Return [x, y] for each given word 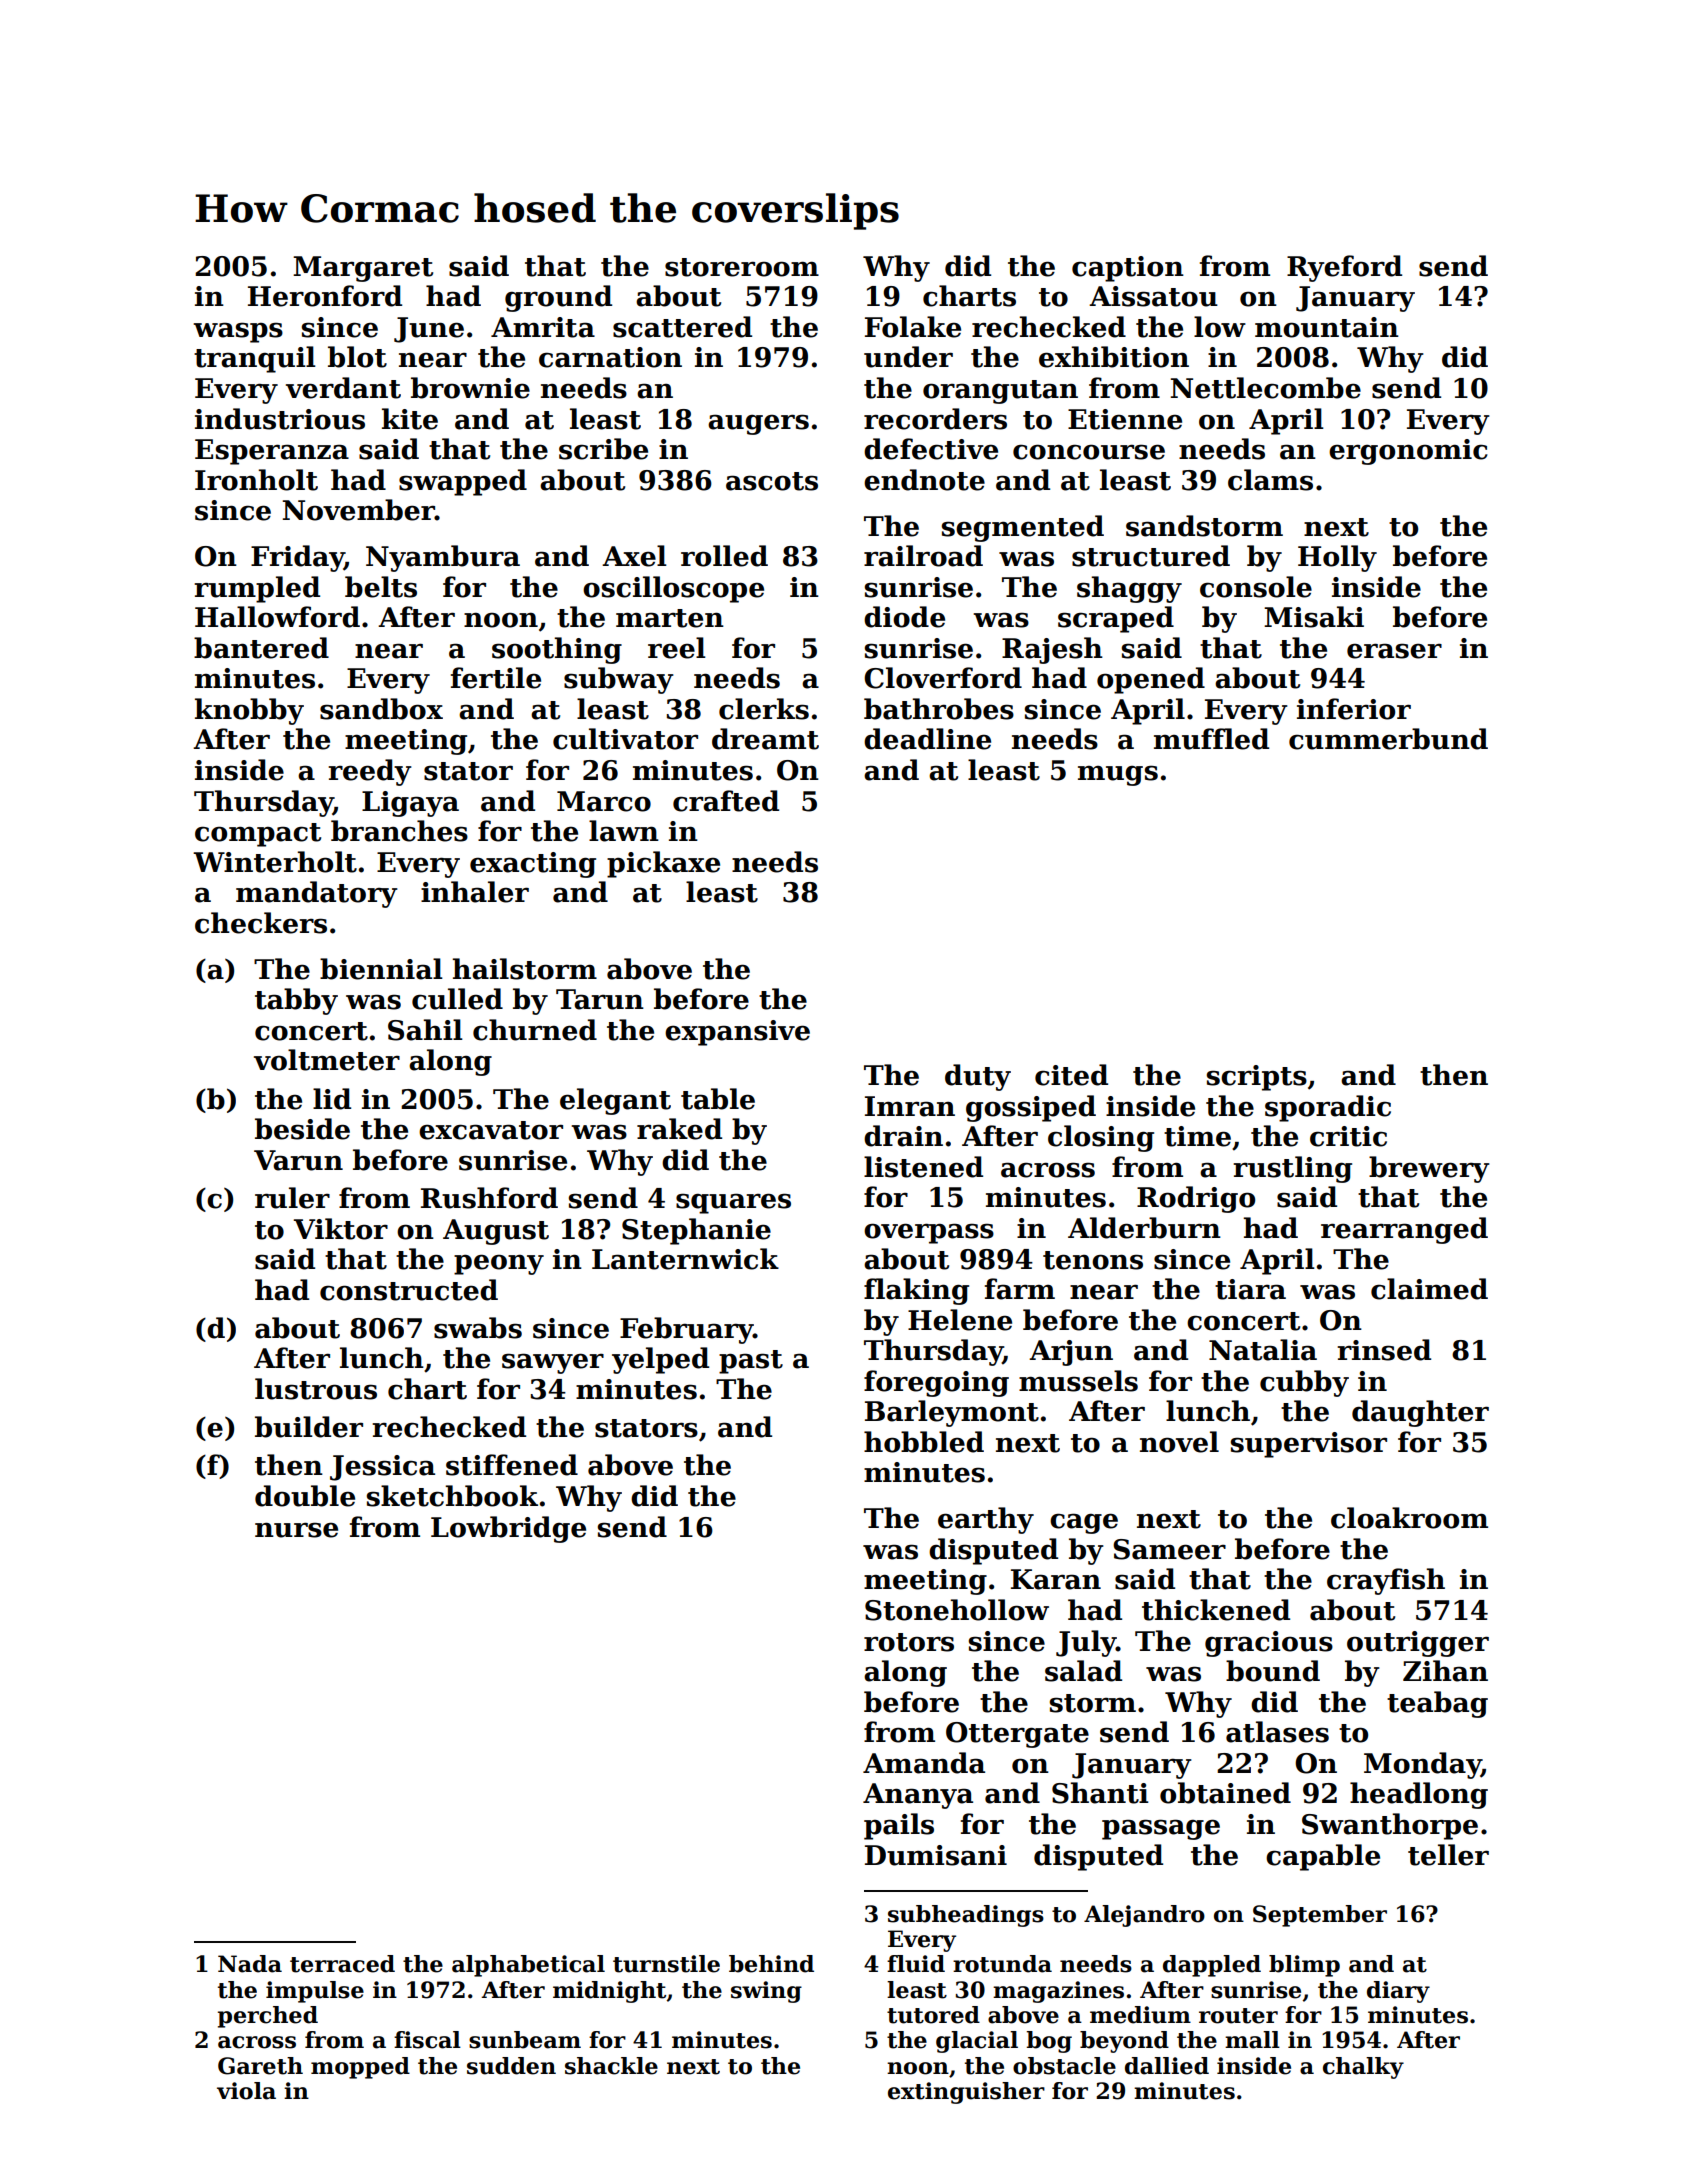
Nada [250, 1964]
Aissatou [1153, 296]
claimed [1429, 1289]
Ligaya [410, 804]
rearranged [1404, 1230]
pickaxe [663, 864]
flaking [916, 1291]
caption [1128, 269]
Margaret [363, 269]
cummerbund [1388, 739]
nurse [296, 1530]
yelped [660, 1360]
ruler [292, 1198]
